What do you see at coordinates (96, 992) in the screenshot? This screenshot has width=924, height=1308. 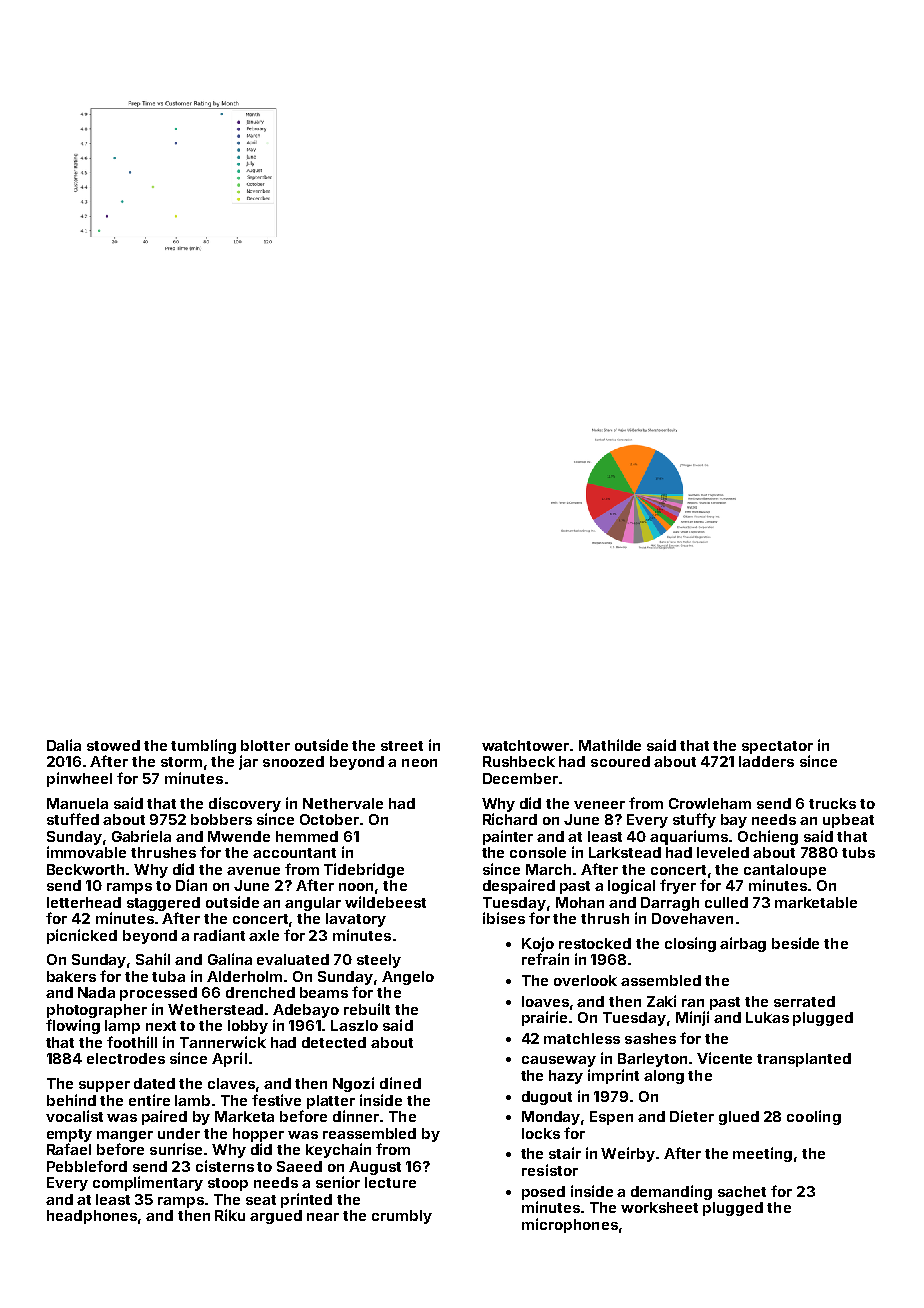 I see `Nada` at bounding box center [96, 992].
